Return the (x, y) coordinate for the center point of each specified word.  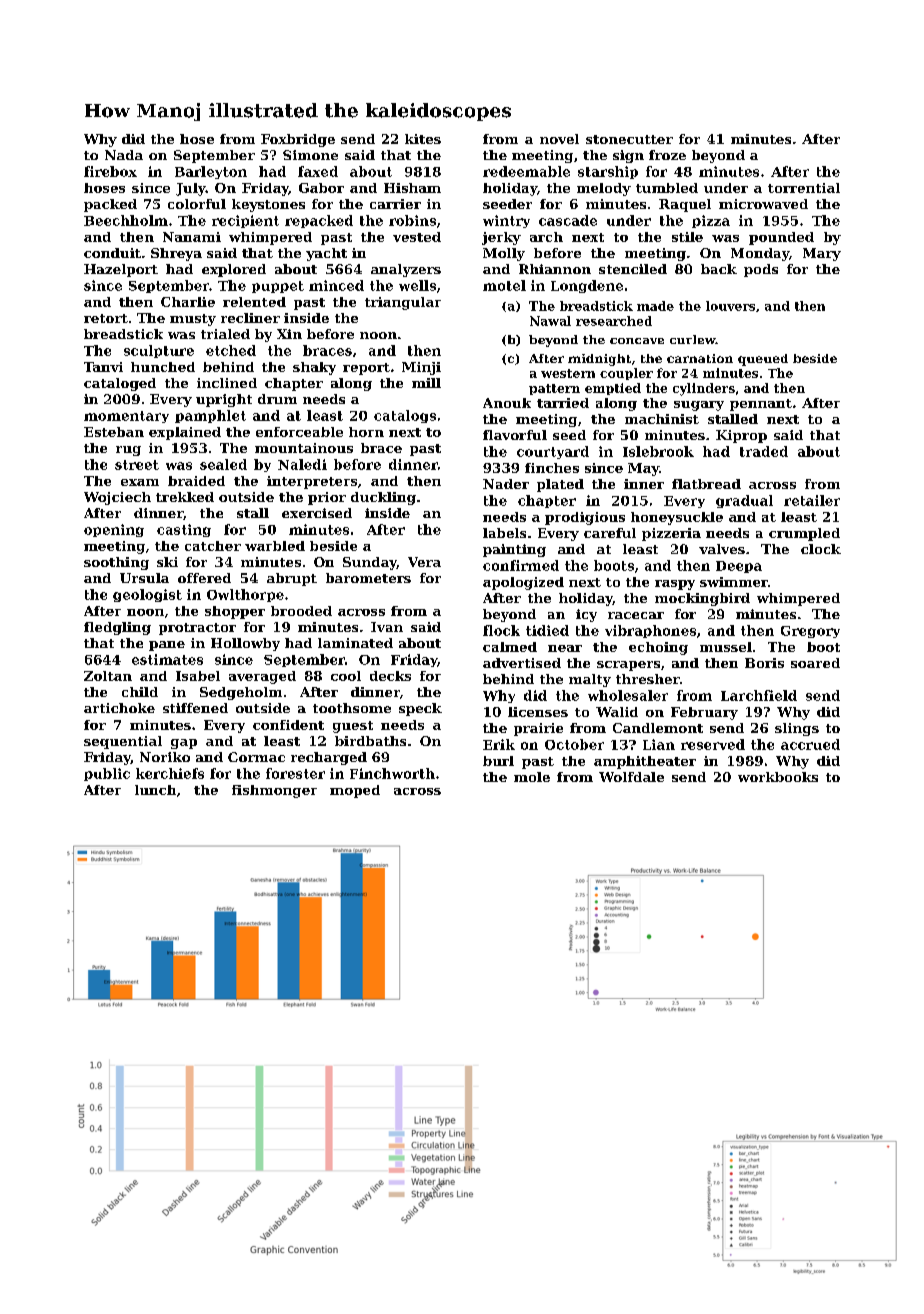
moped (355, 791)
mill (426, 383)
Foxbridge (298, 140)
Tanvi (103, 367)
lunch (155, 790)
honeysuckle (677, 518)
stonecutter (629, 139)
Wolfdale (631, 777)
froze (667, 155)
